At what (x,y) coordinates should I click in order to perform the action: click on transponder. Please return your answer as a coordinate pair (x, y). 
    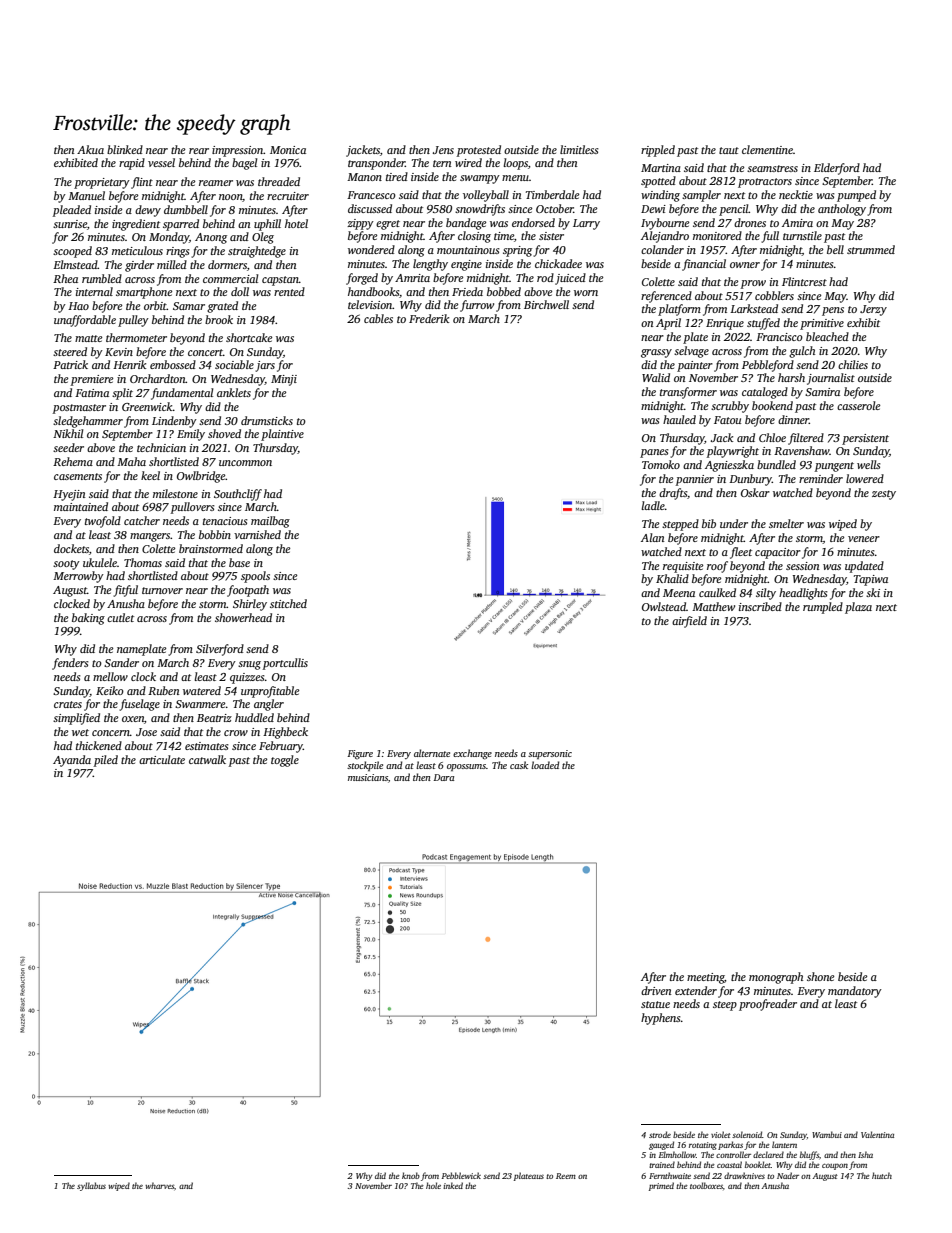
    Looking at the image, I should click on (376, 164).
